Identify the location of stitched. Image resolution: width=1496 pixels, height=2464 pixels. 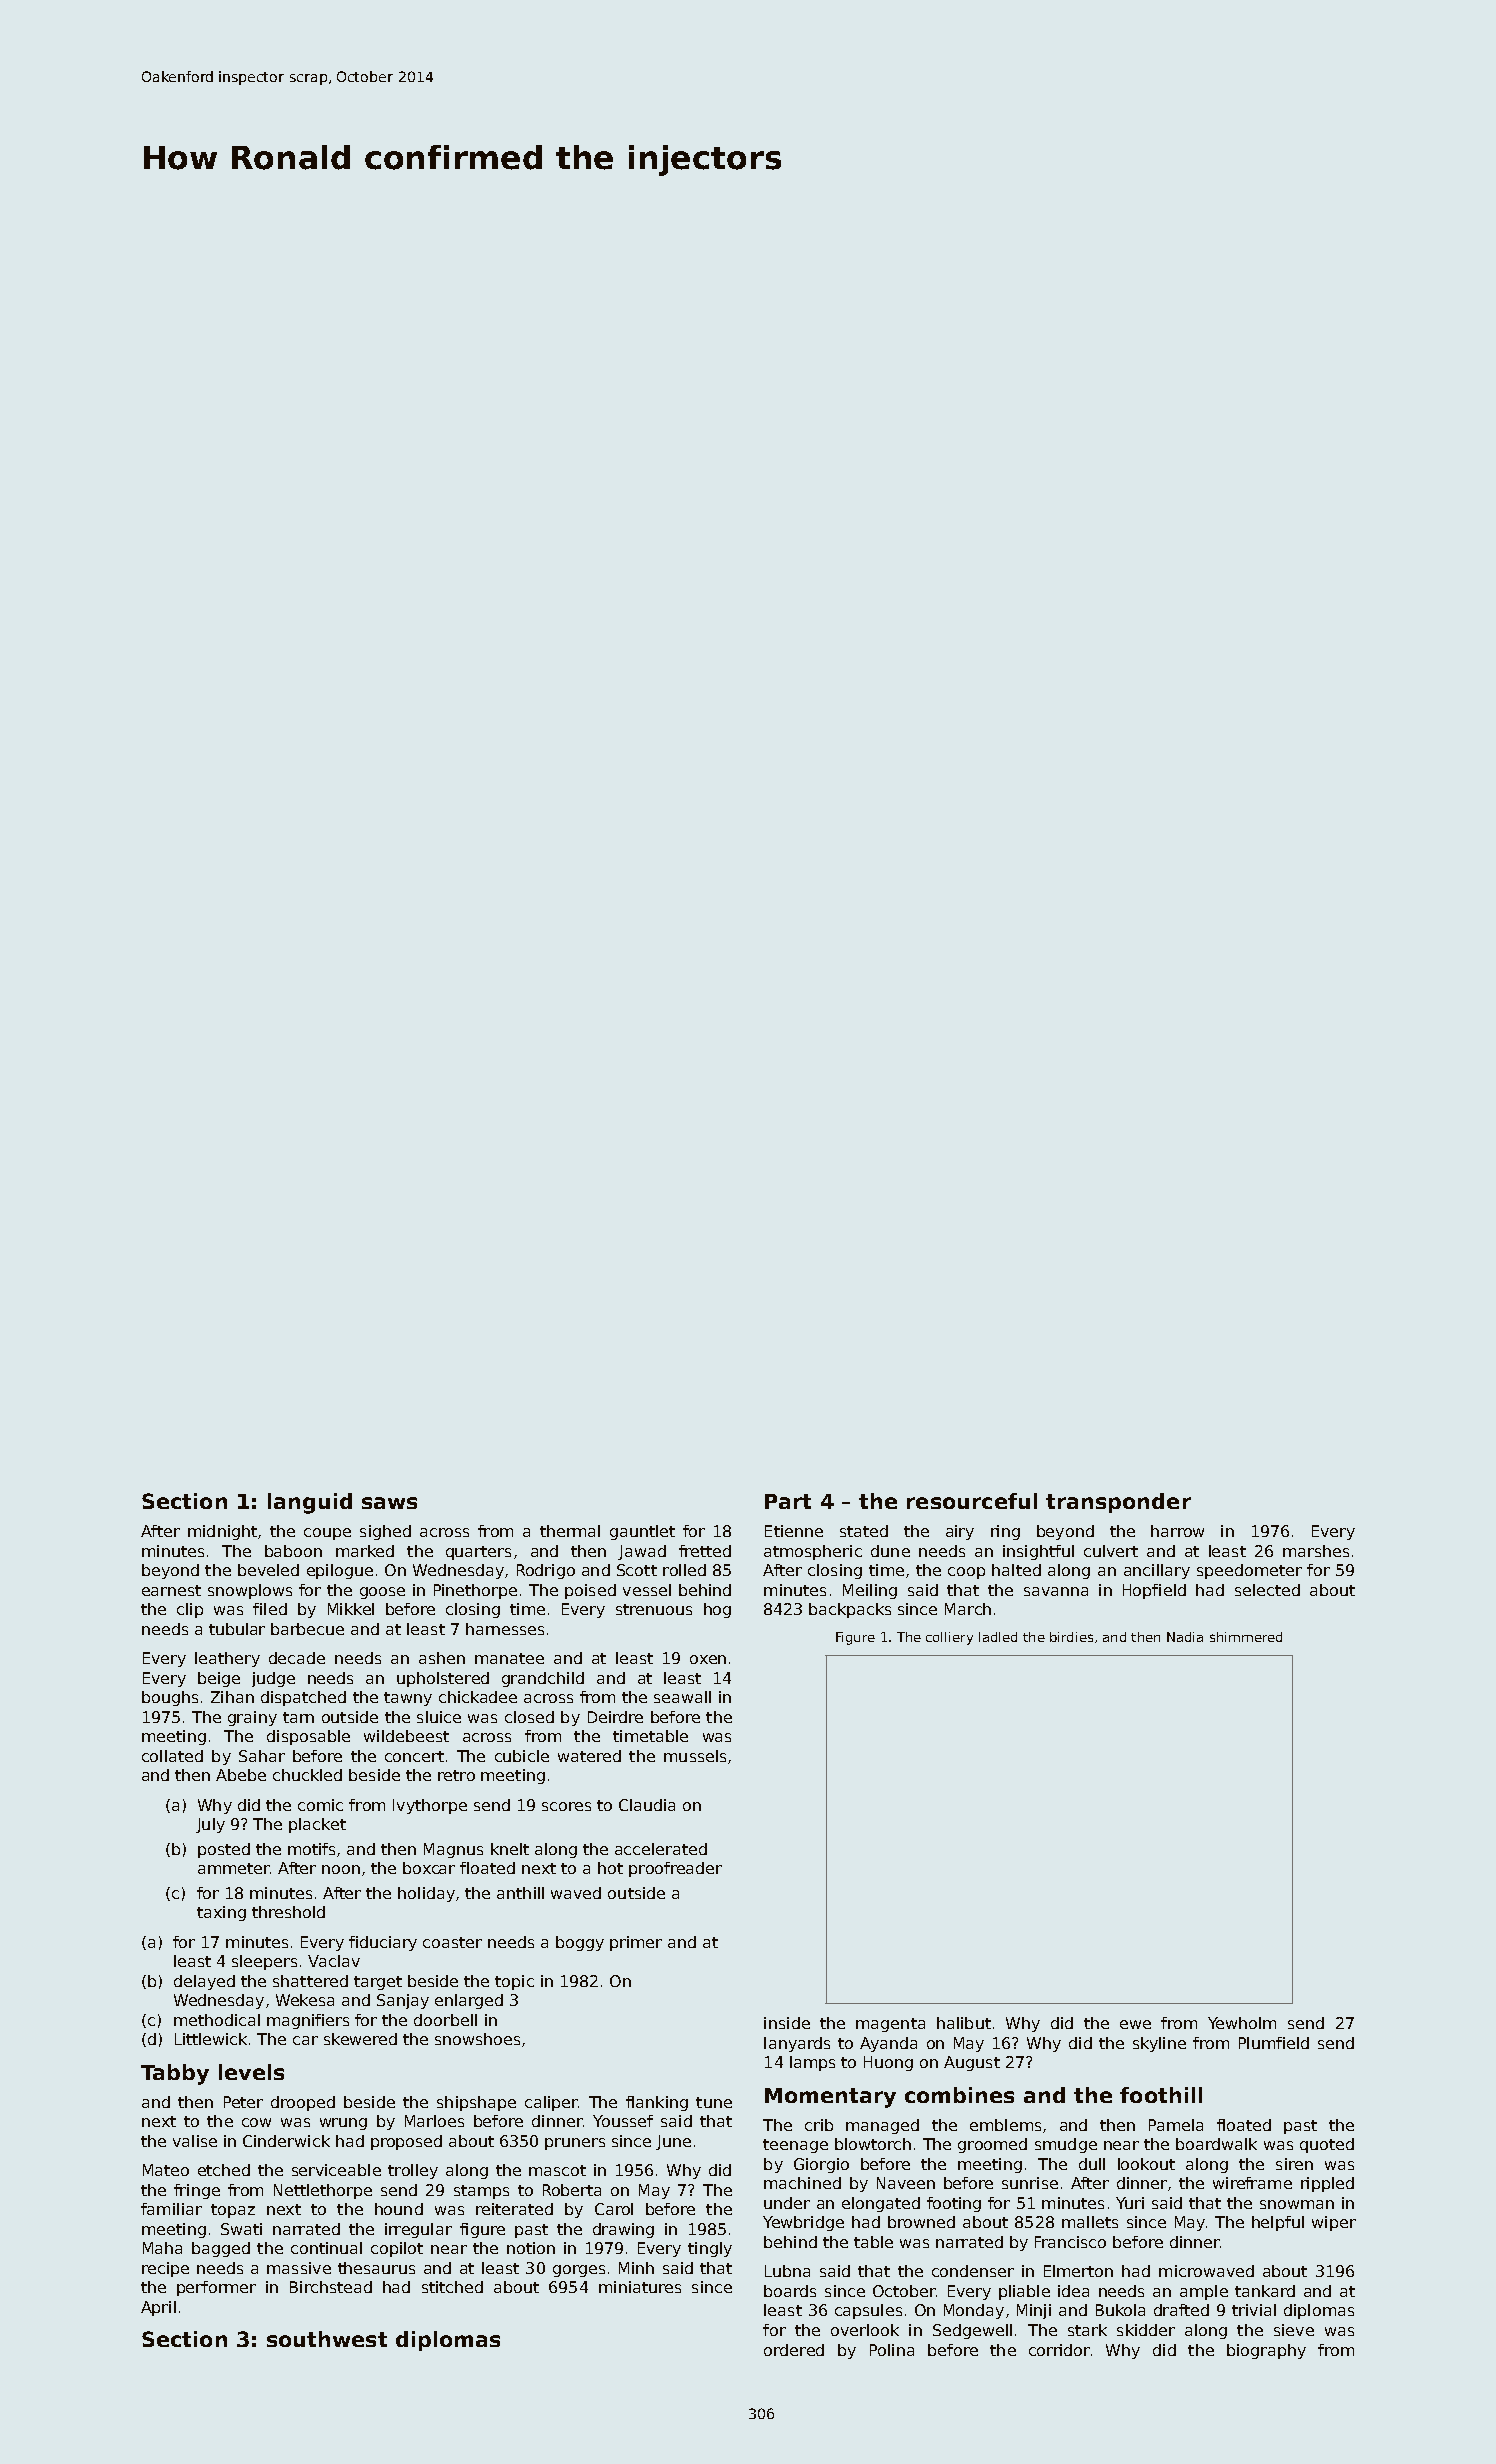
(452, 2287).
